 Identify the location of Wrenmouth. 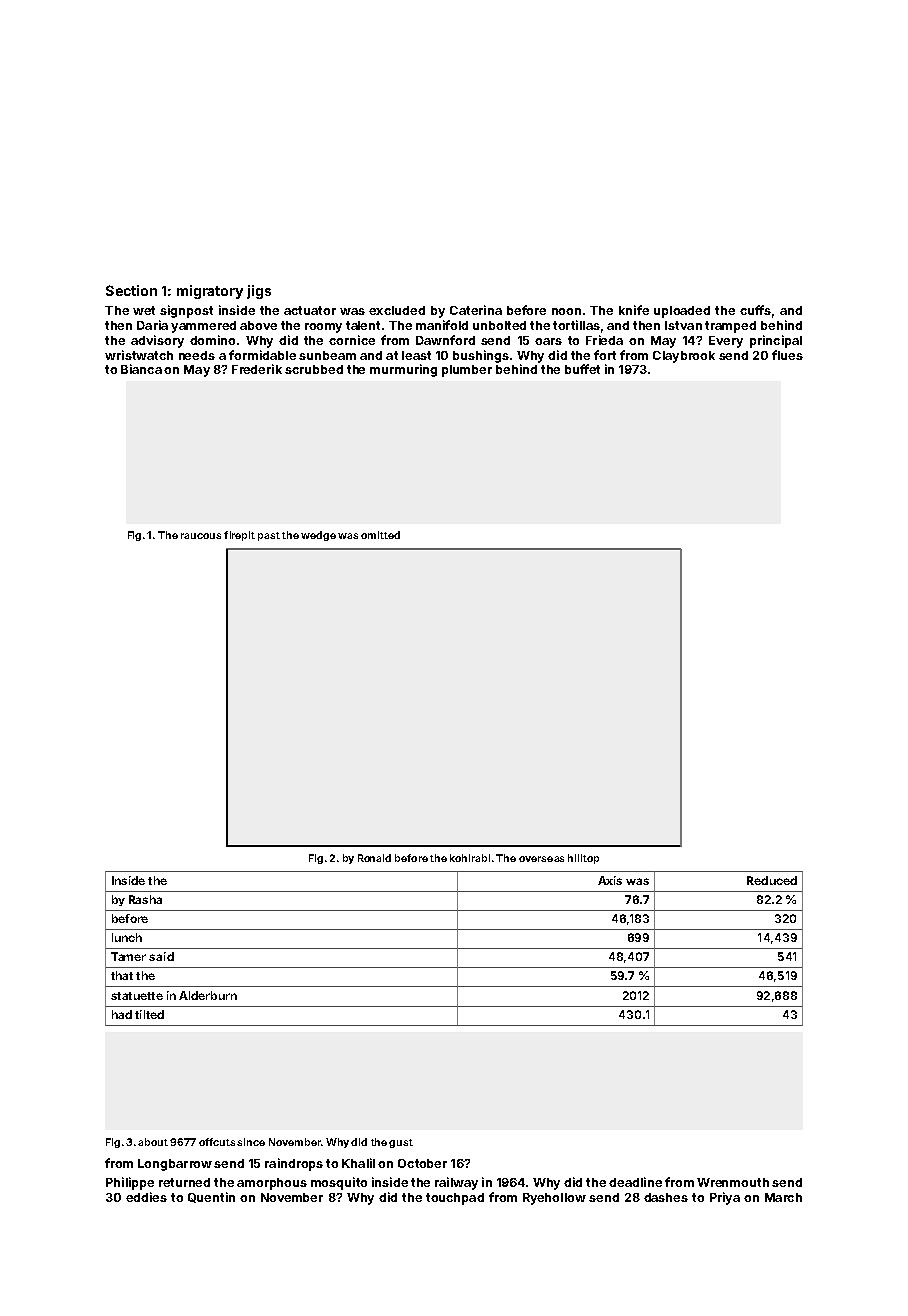
(733, 1182).
